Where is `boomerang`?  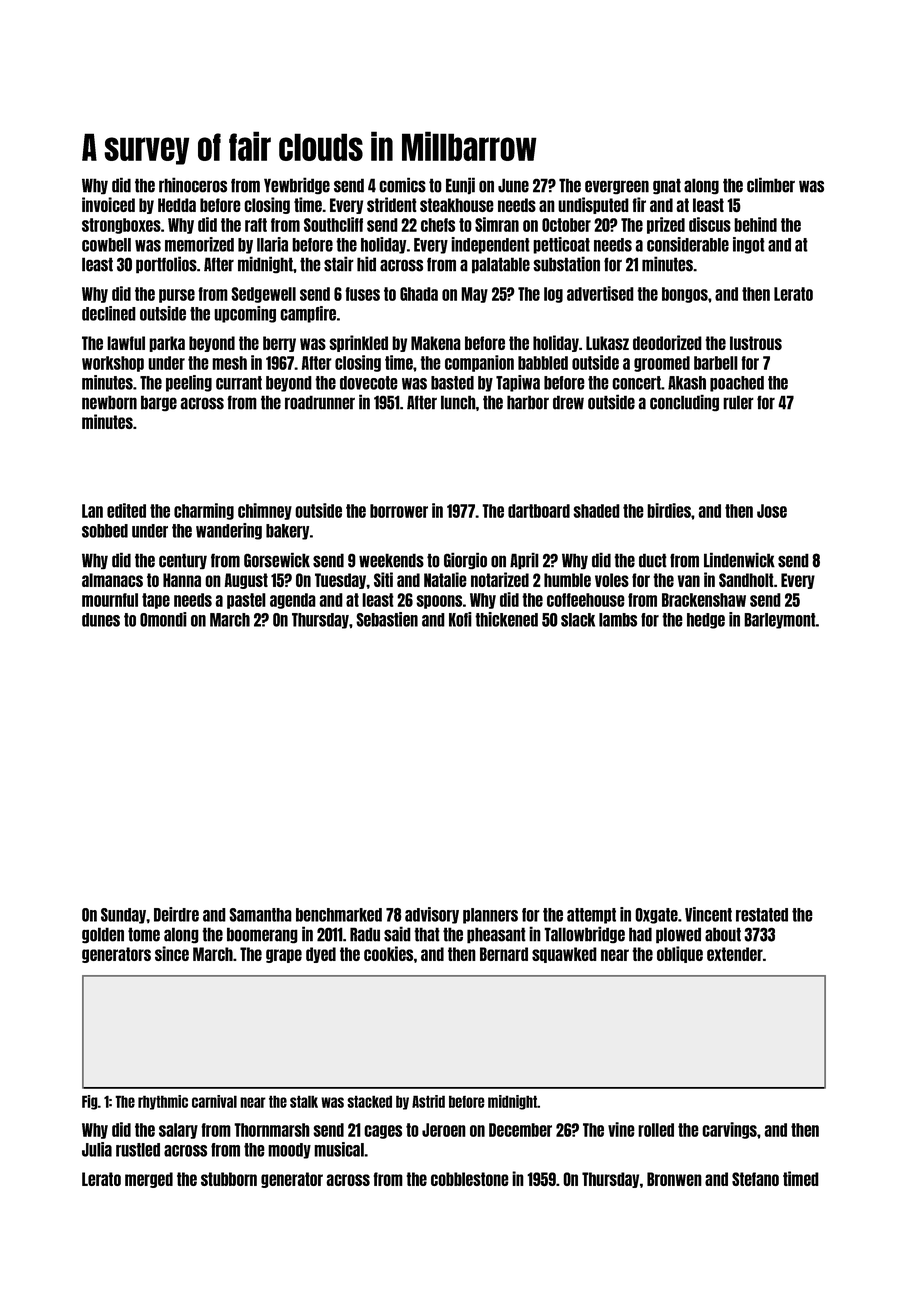 boomerang is located at coordinates (262, 935).
